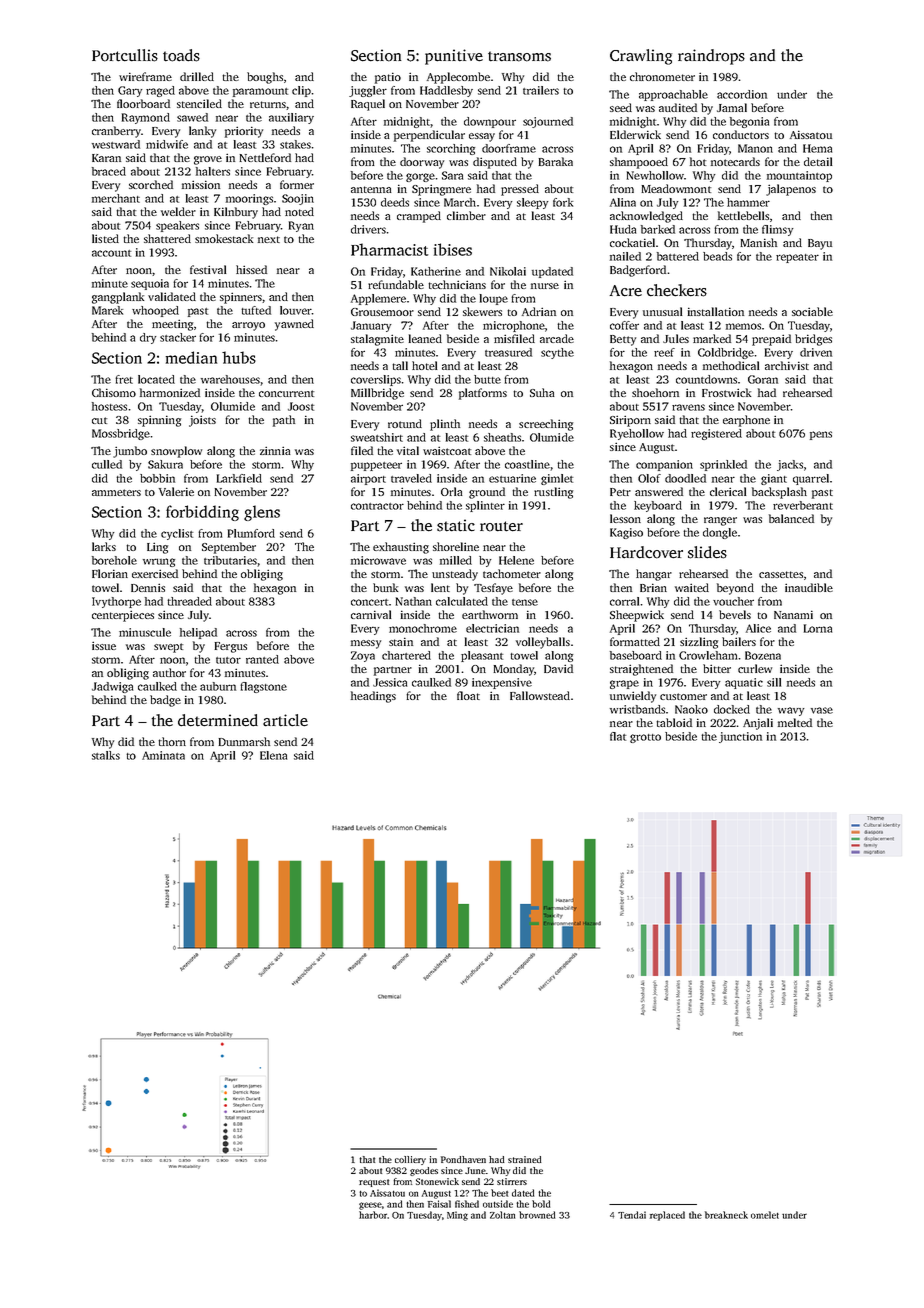 This page has height=1308, width=924. I want to click on punitive, so click(454, 57).
